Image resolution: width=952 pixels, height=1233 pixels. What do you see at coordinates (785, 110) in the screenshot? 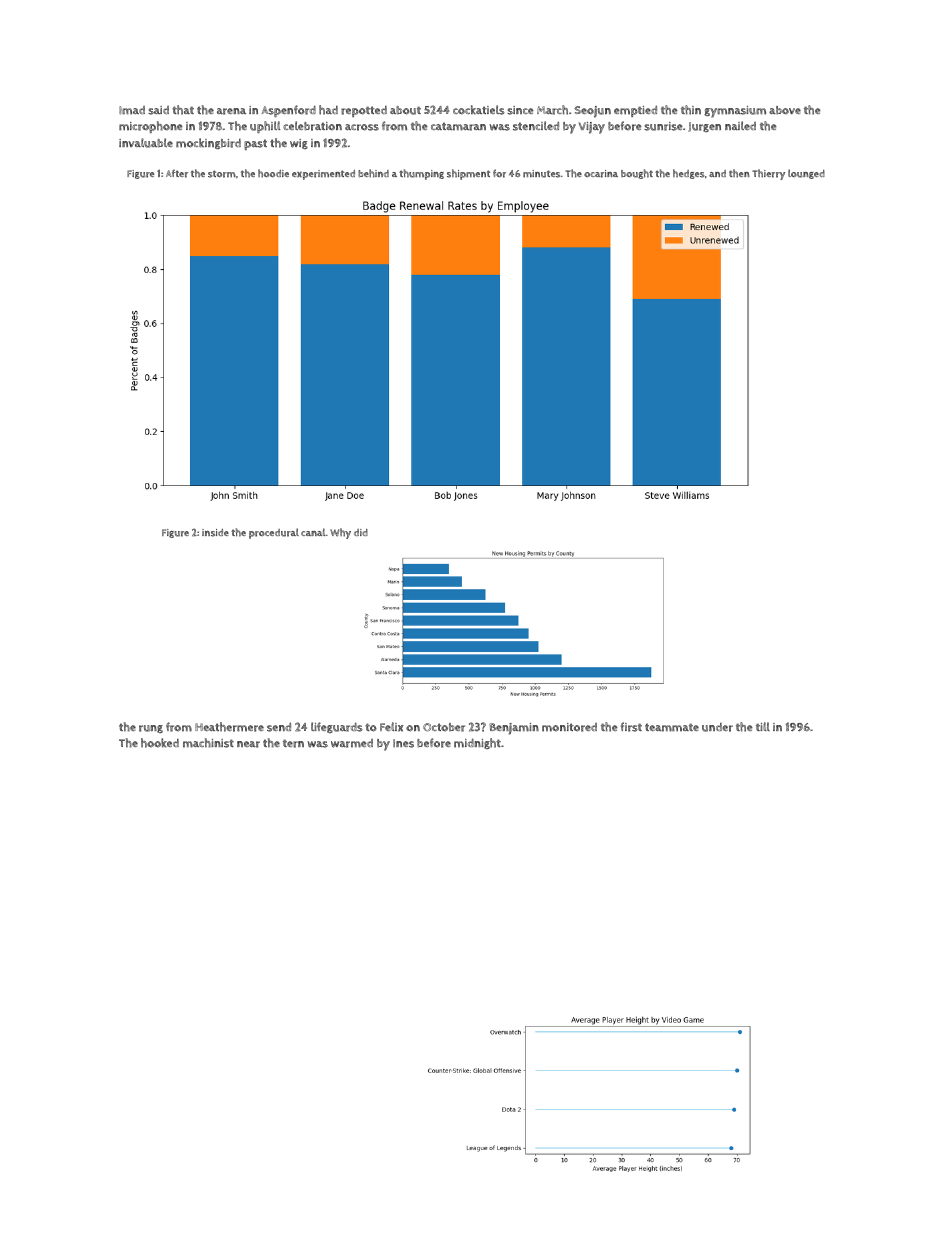
I see `above` at bounding box center [785, 110].
